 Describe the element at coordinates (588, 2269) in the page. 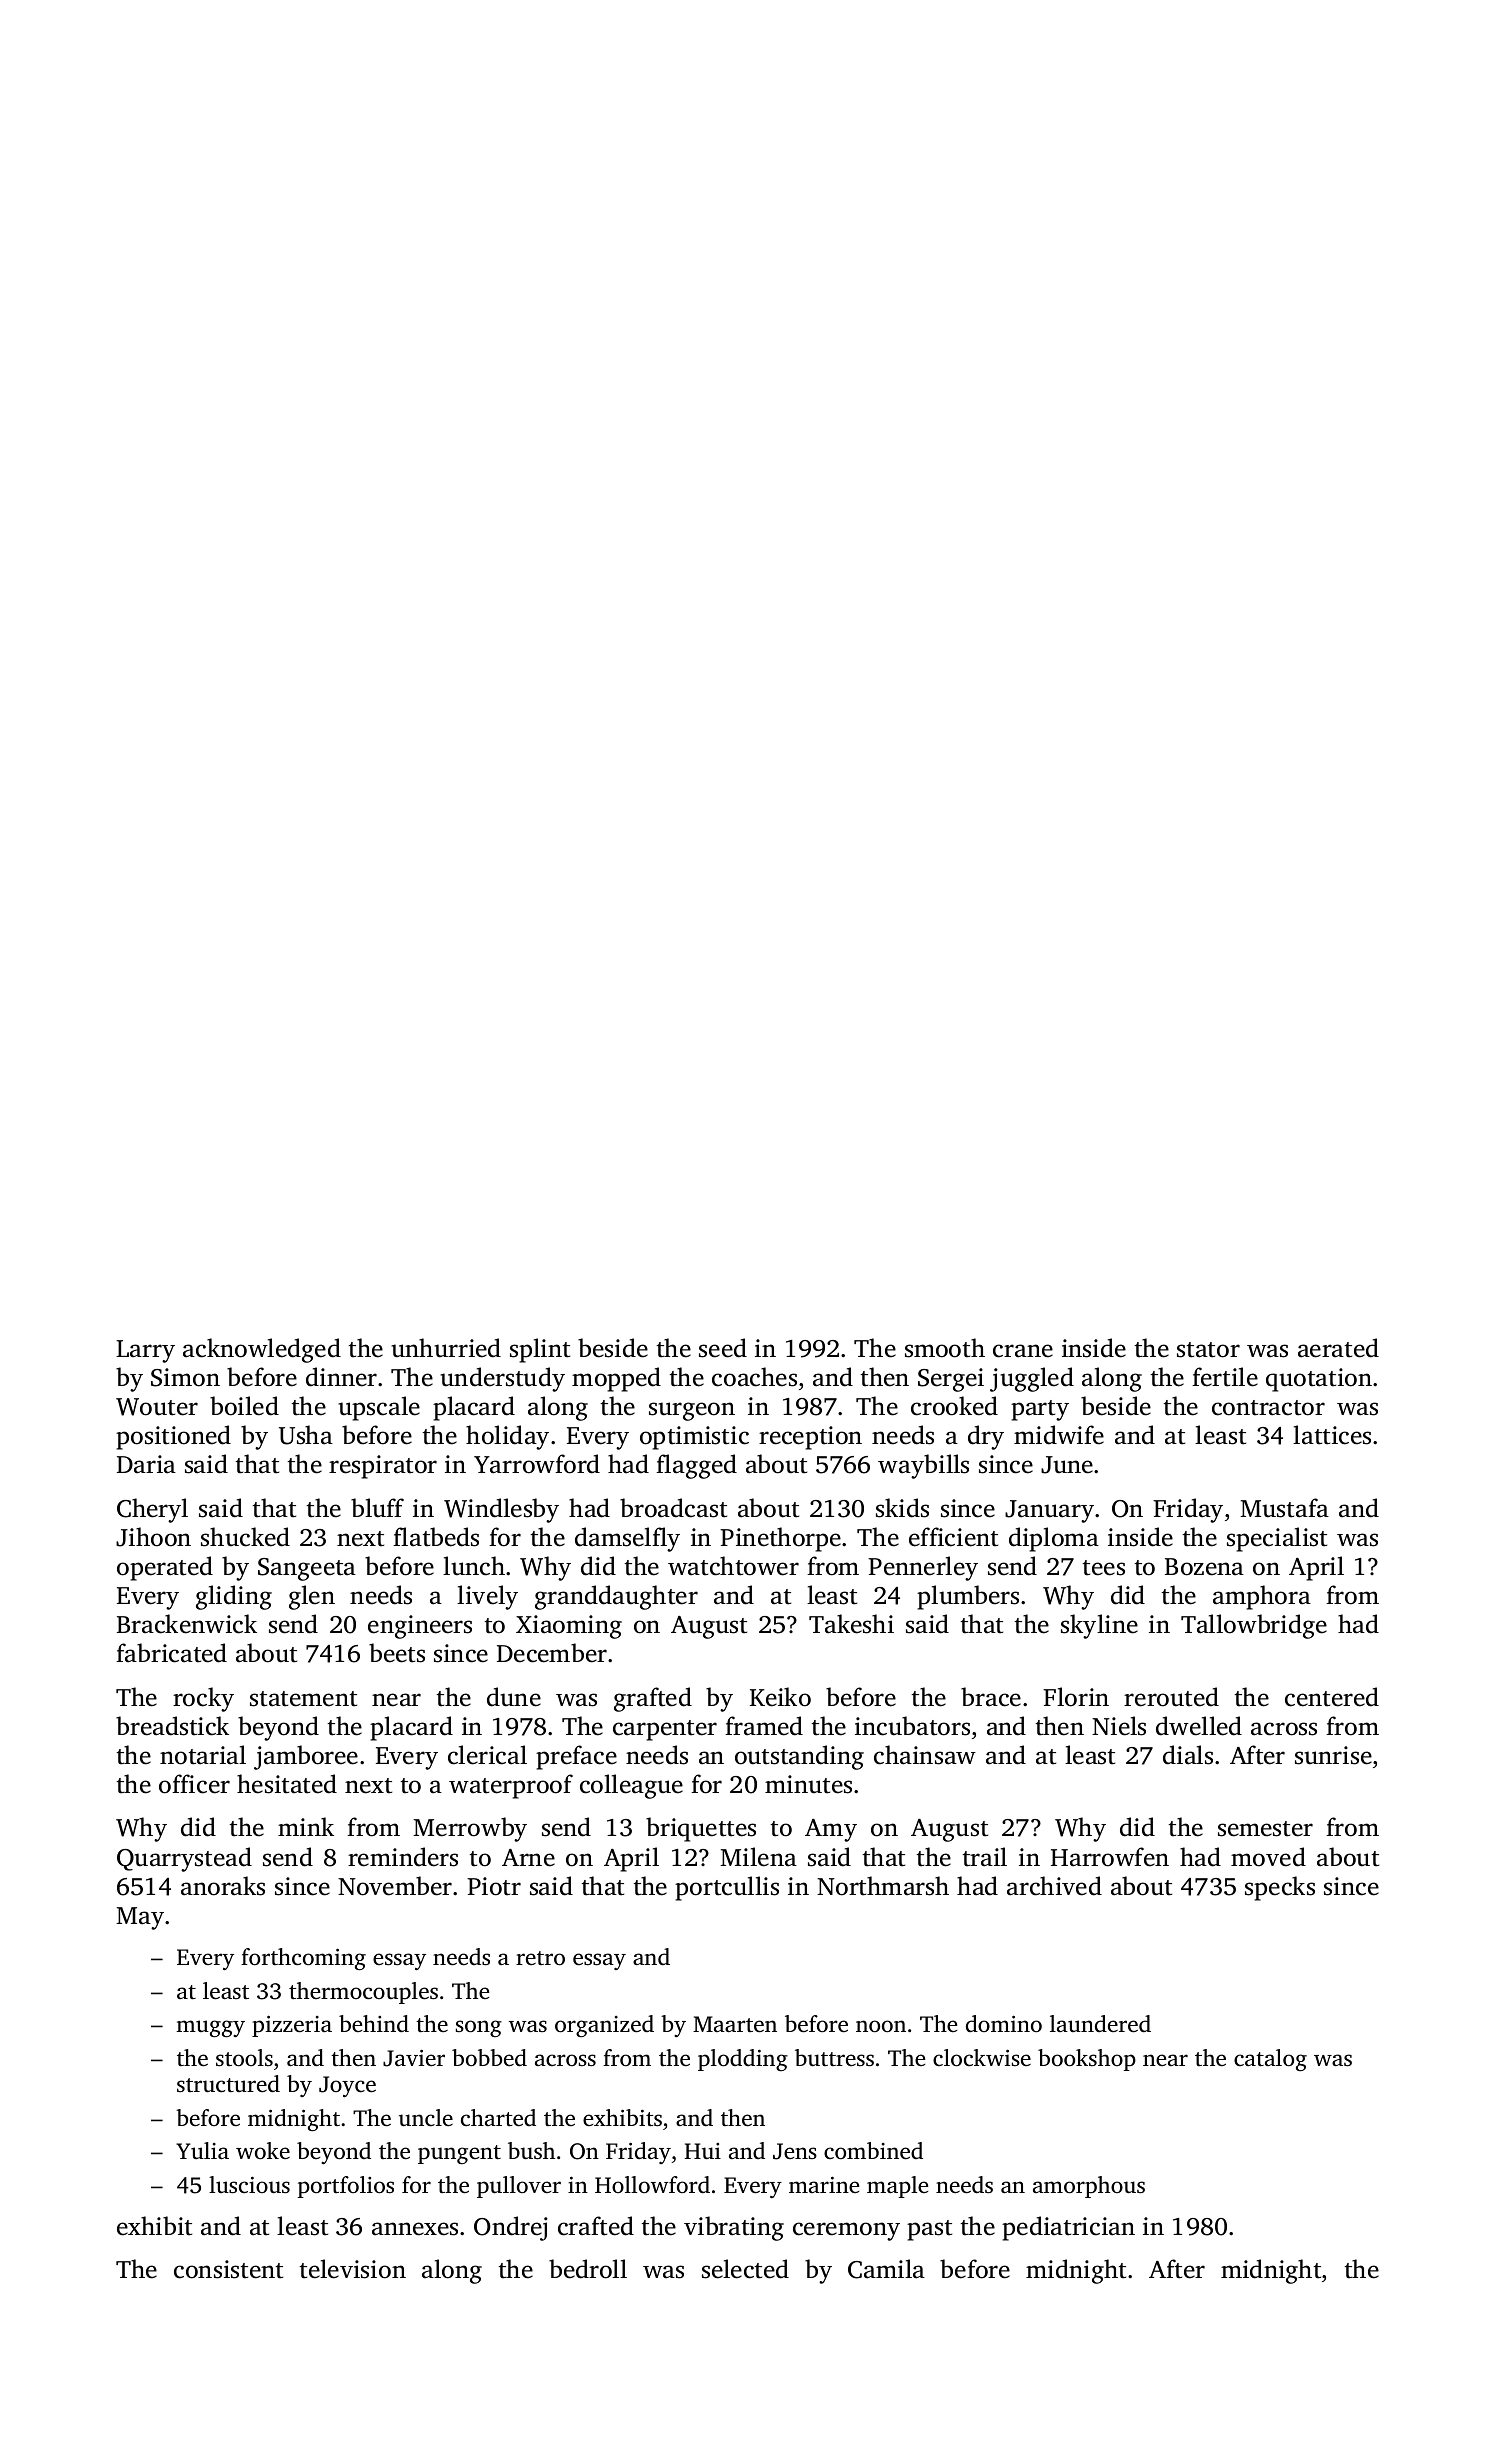

I see `bedroll` at that location.
